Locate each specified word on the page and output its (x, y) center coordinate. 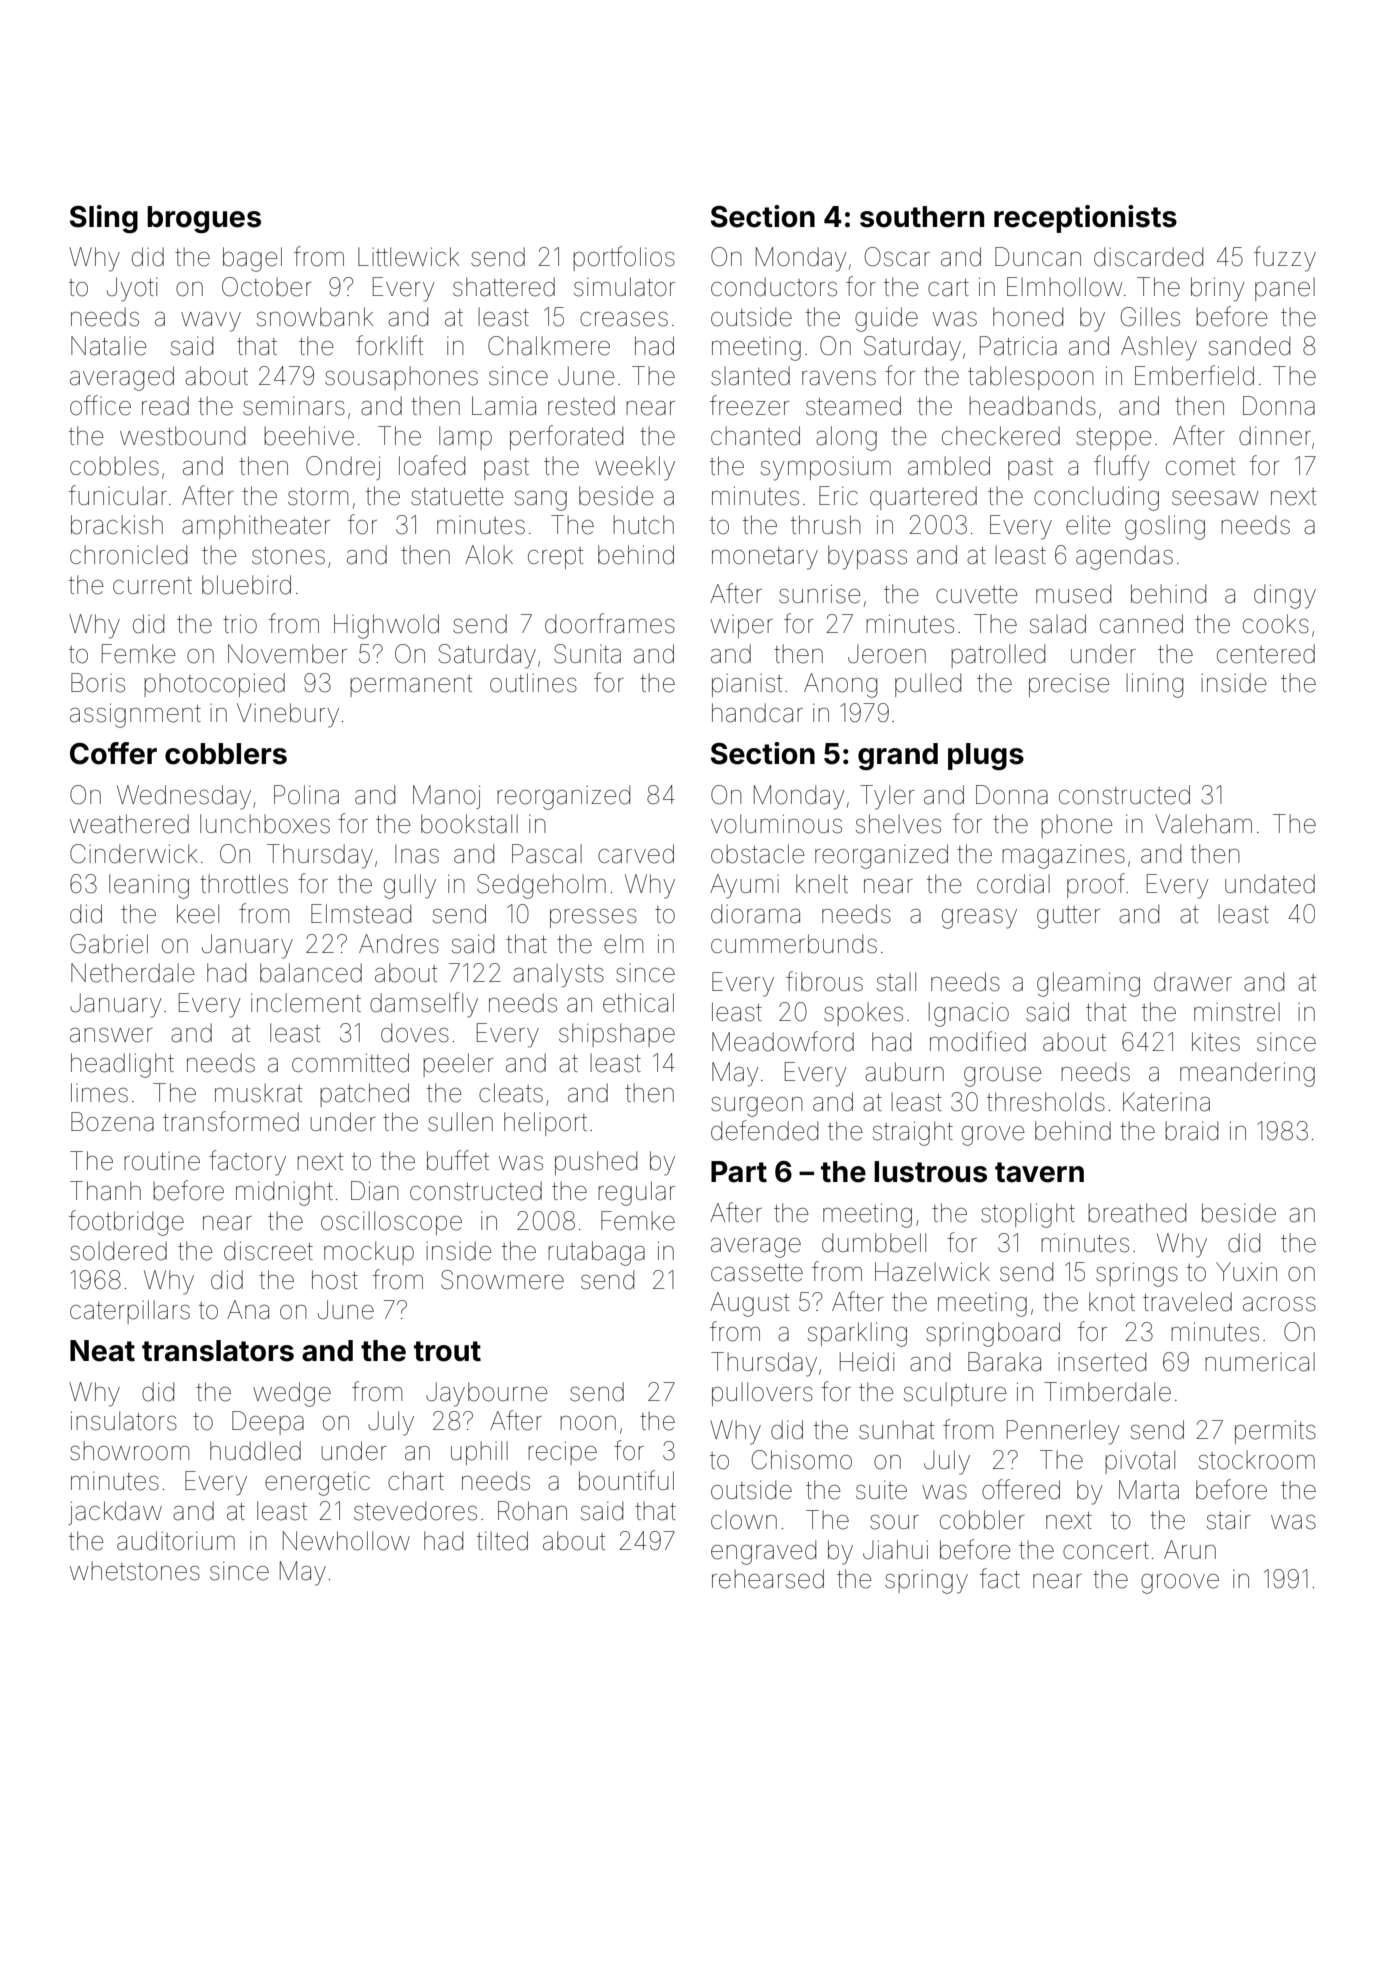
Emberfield (1194, 375)
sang (541, 501)
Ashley (1159, 348)
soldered (118, 1251)
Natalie (109, 346)
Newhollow (346, 1541)
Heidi (867, 1362)
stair (1229, 1520)
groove (1180, 1584)
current (152, 586)
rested (581, 406)
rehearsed (768, 1579)
